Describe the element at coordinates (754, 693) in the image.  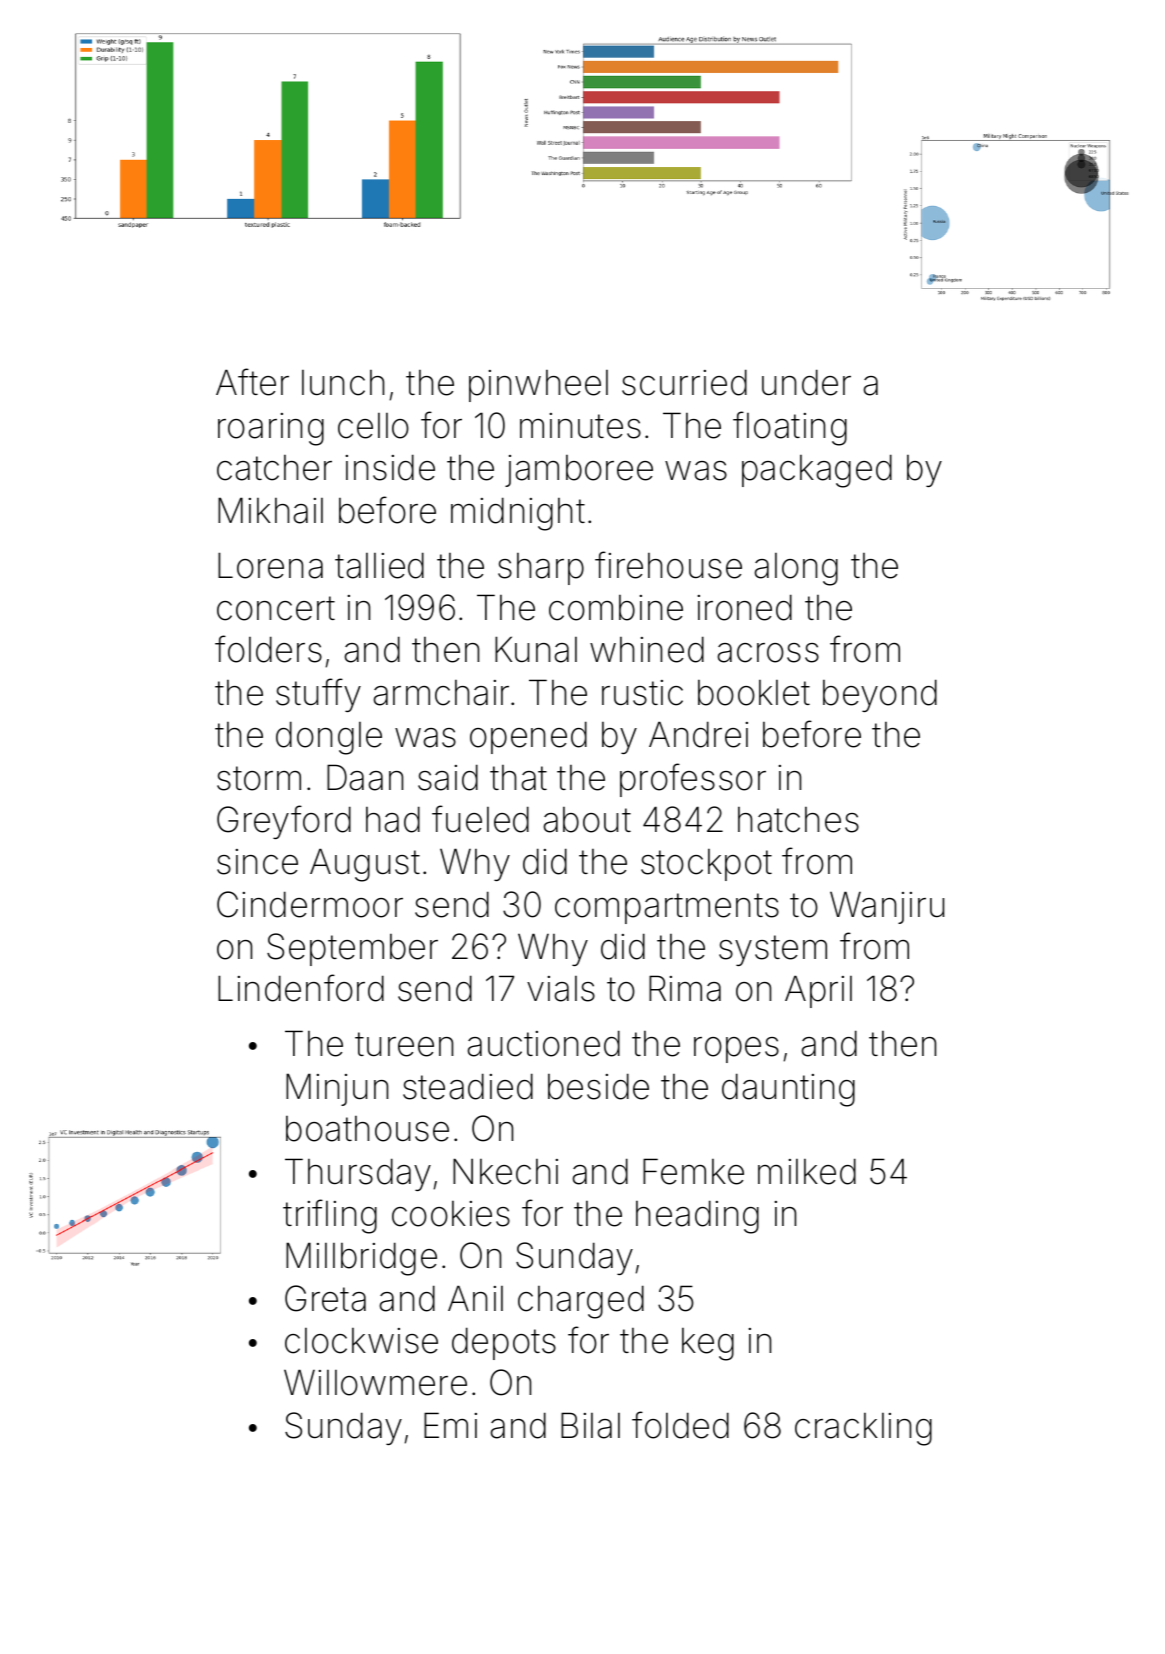
I see `booklet` at that location.
